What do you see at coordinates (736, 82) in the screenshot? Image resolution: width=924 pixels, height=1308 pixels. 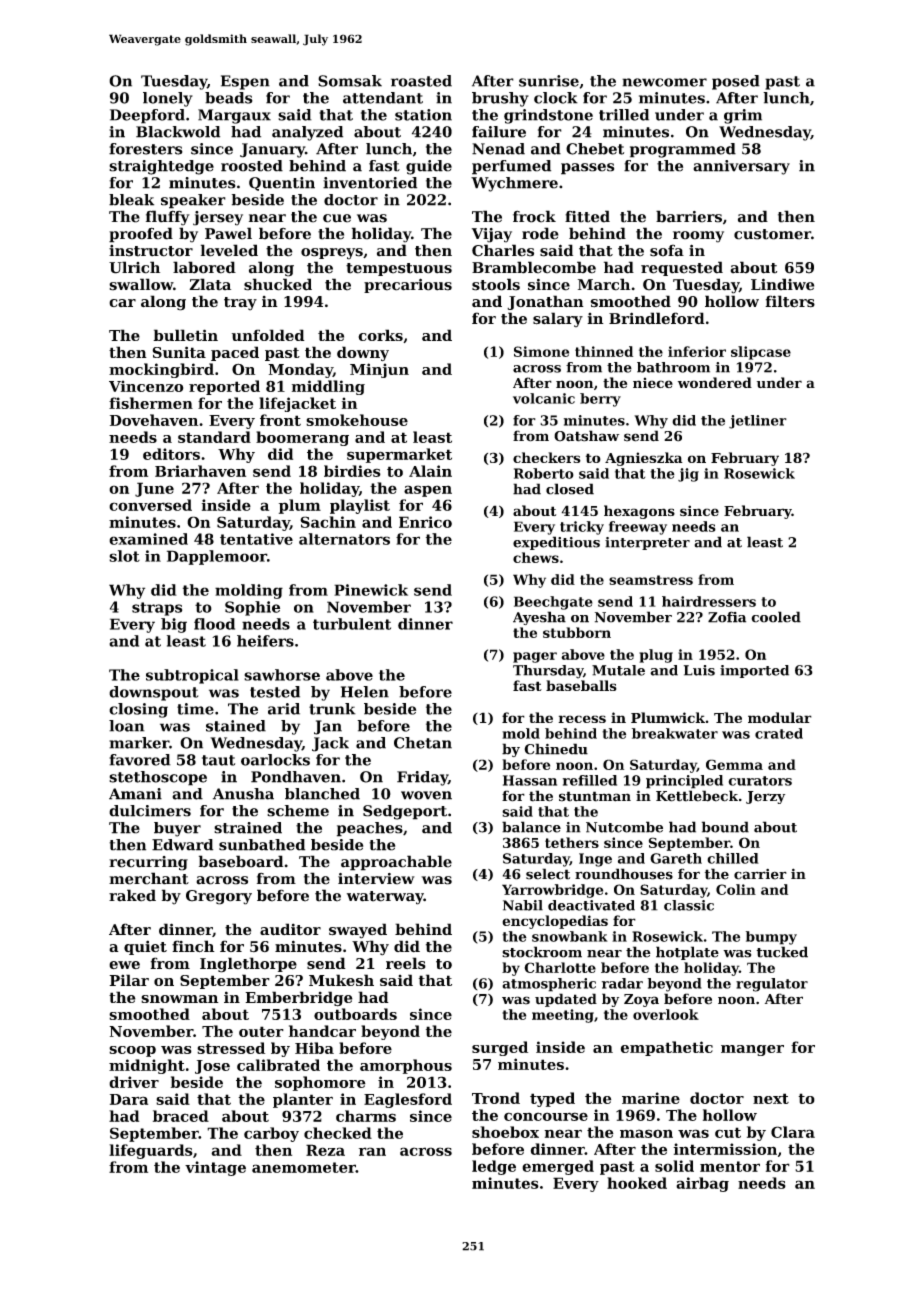 I see `posed` at bounding box center [736, 82].
